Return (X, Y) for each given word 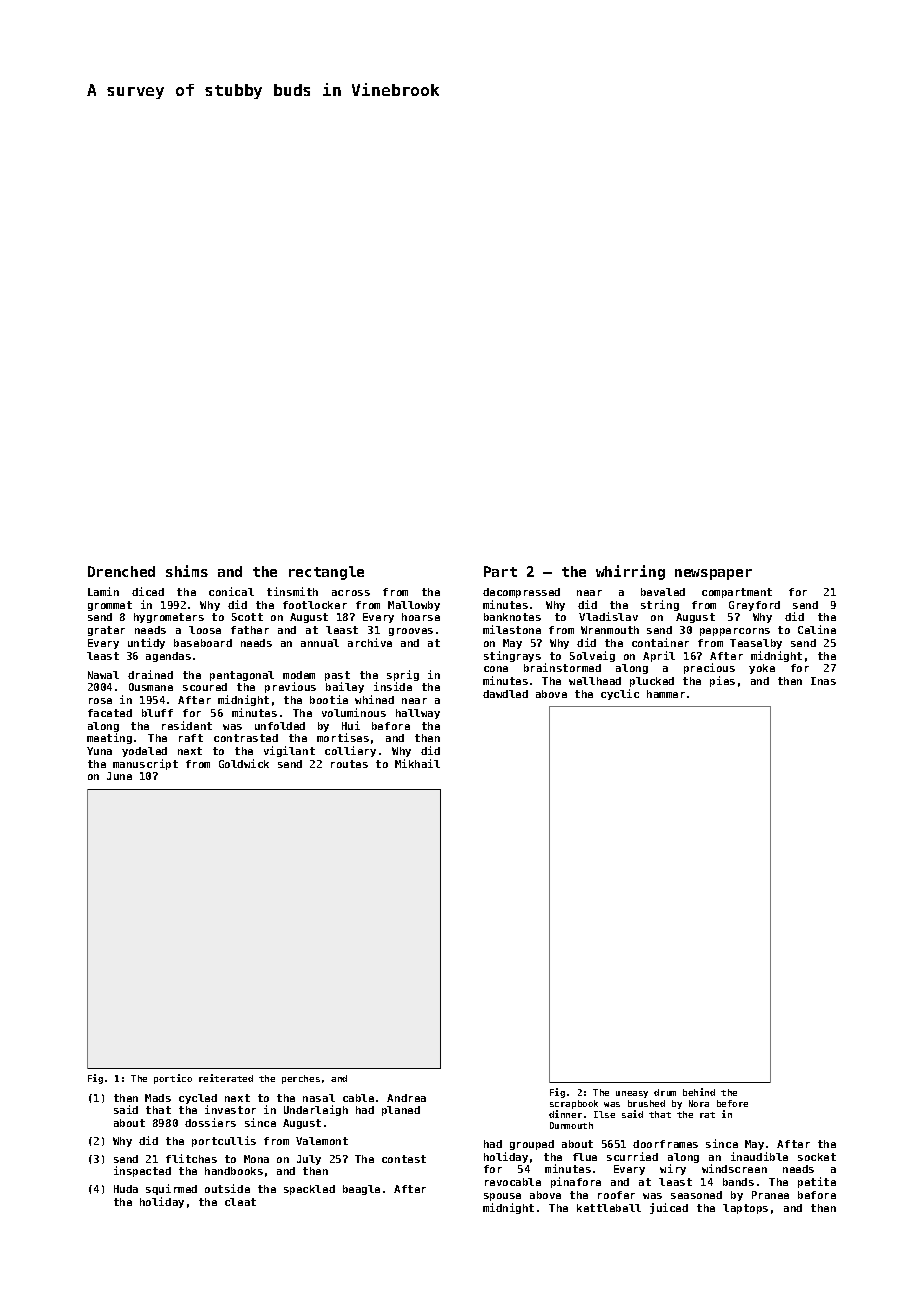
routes (349, 764)
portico (173, 1079)
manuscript (145, 764)
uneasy (632, 1094)
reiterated (226, 1078)
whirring (630, 572)
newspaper (713, 574)
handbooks (234, 1171)
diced (148, 591)
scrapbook (574, 1104)
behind (699, 1092)
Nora (699, 1103)
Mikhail (417, 763)
